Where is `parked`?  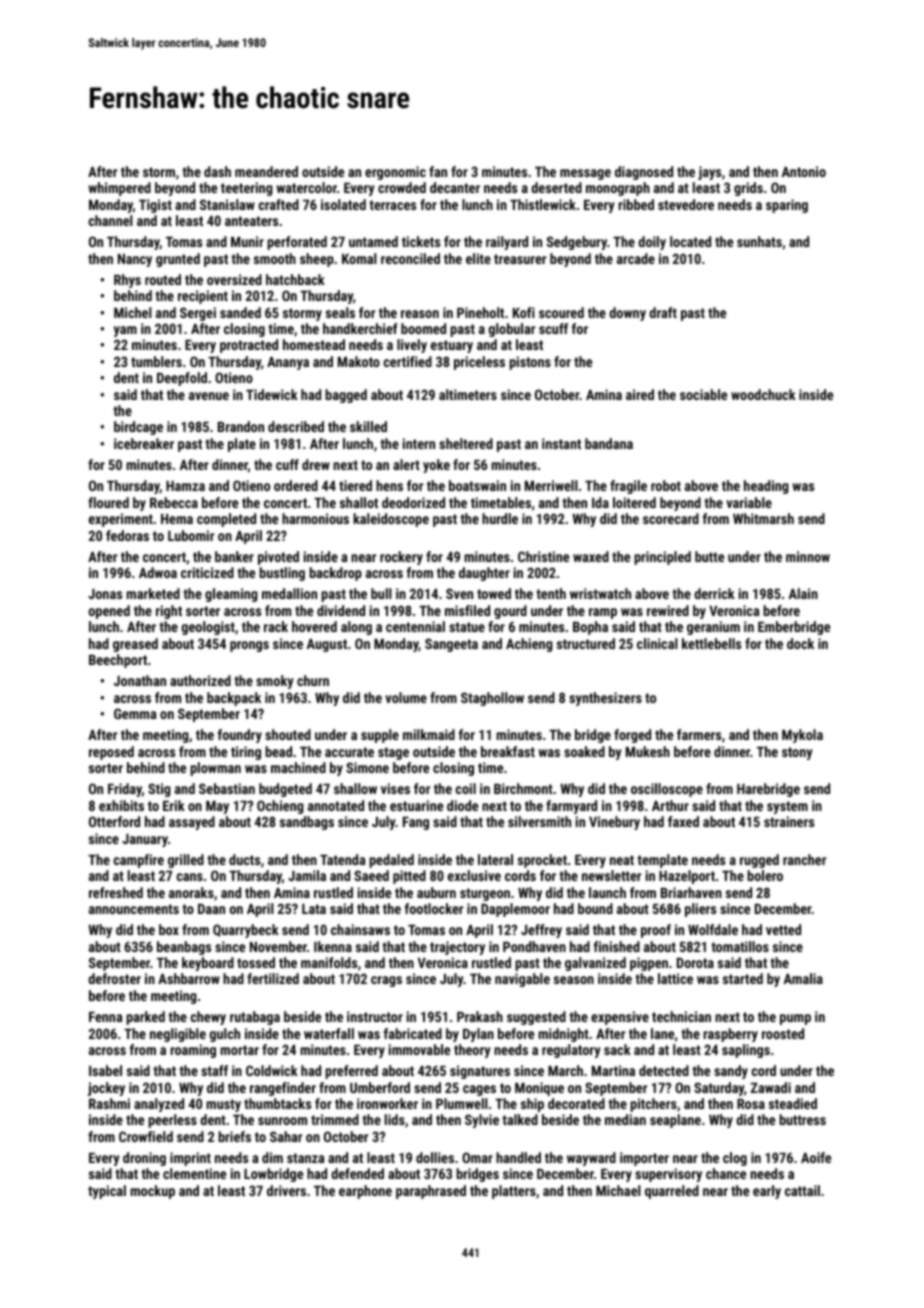
parked is located at coordinates (145, 1018).
